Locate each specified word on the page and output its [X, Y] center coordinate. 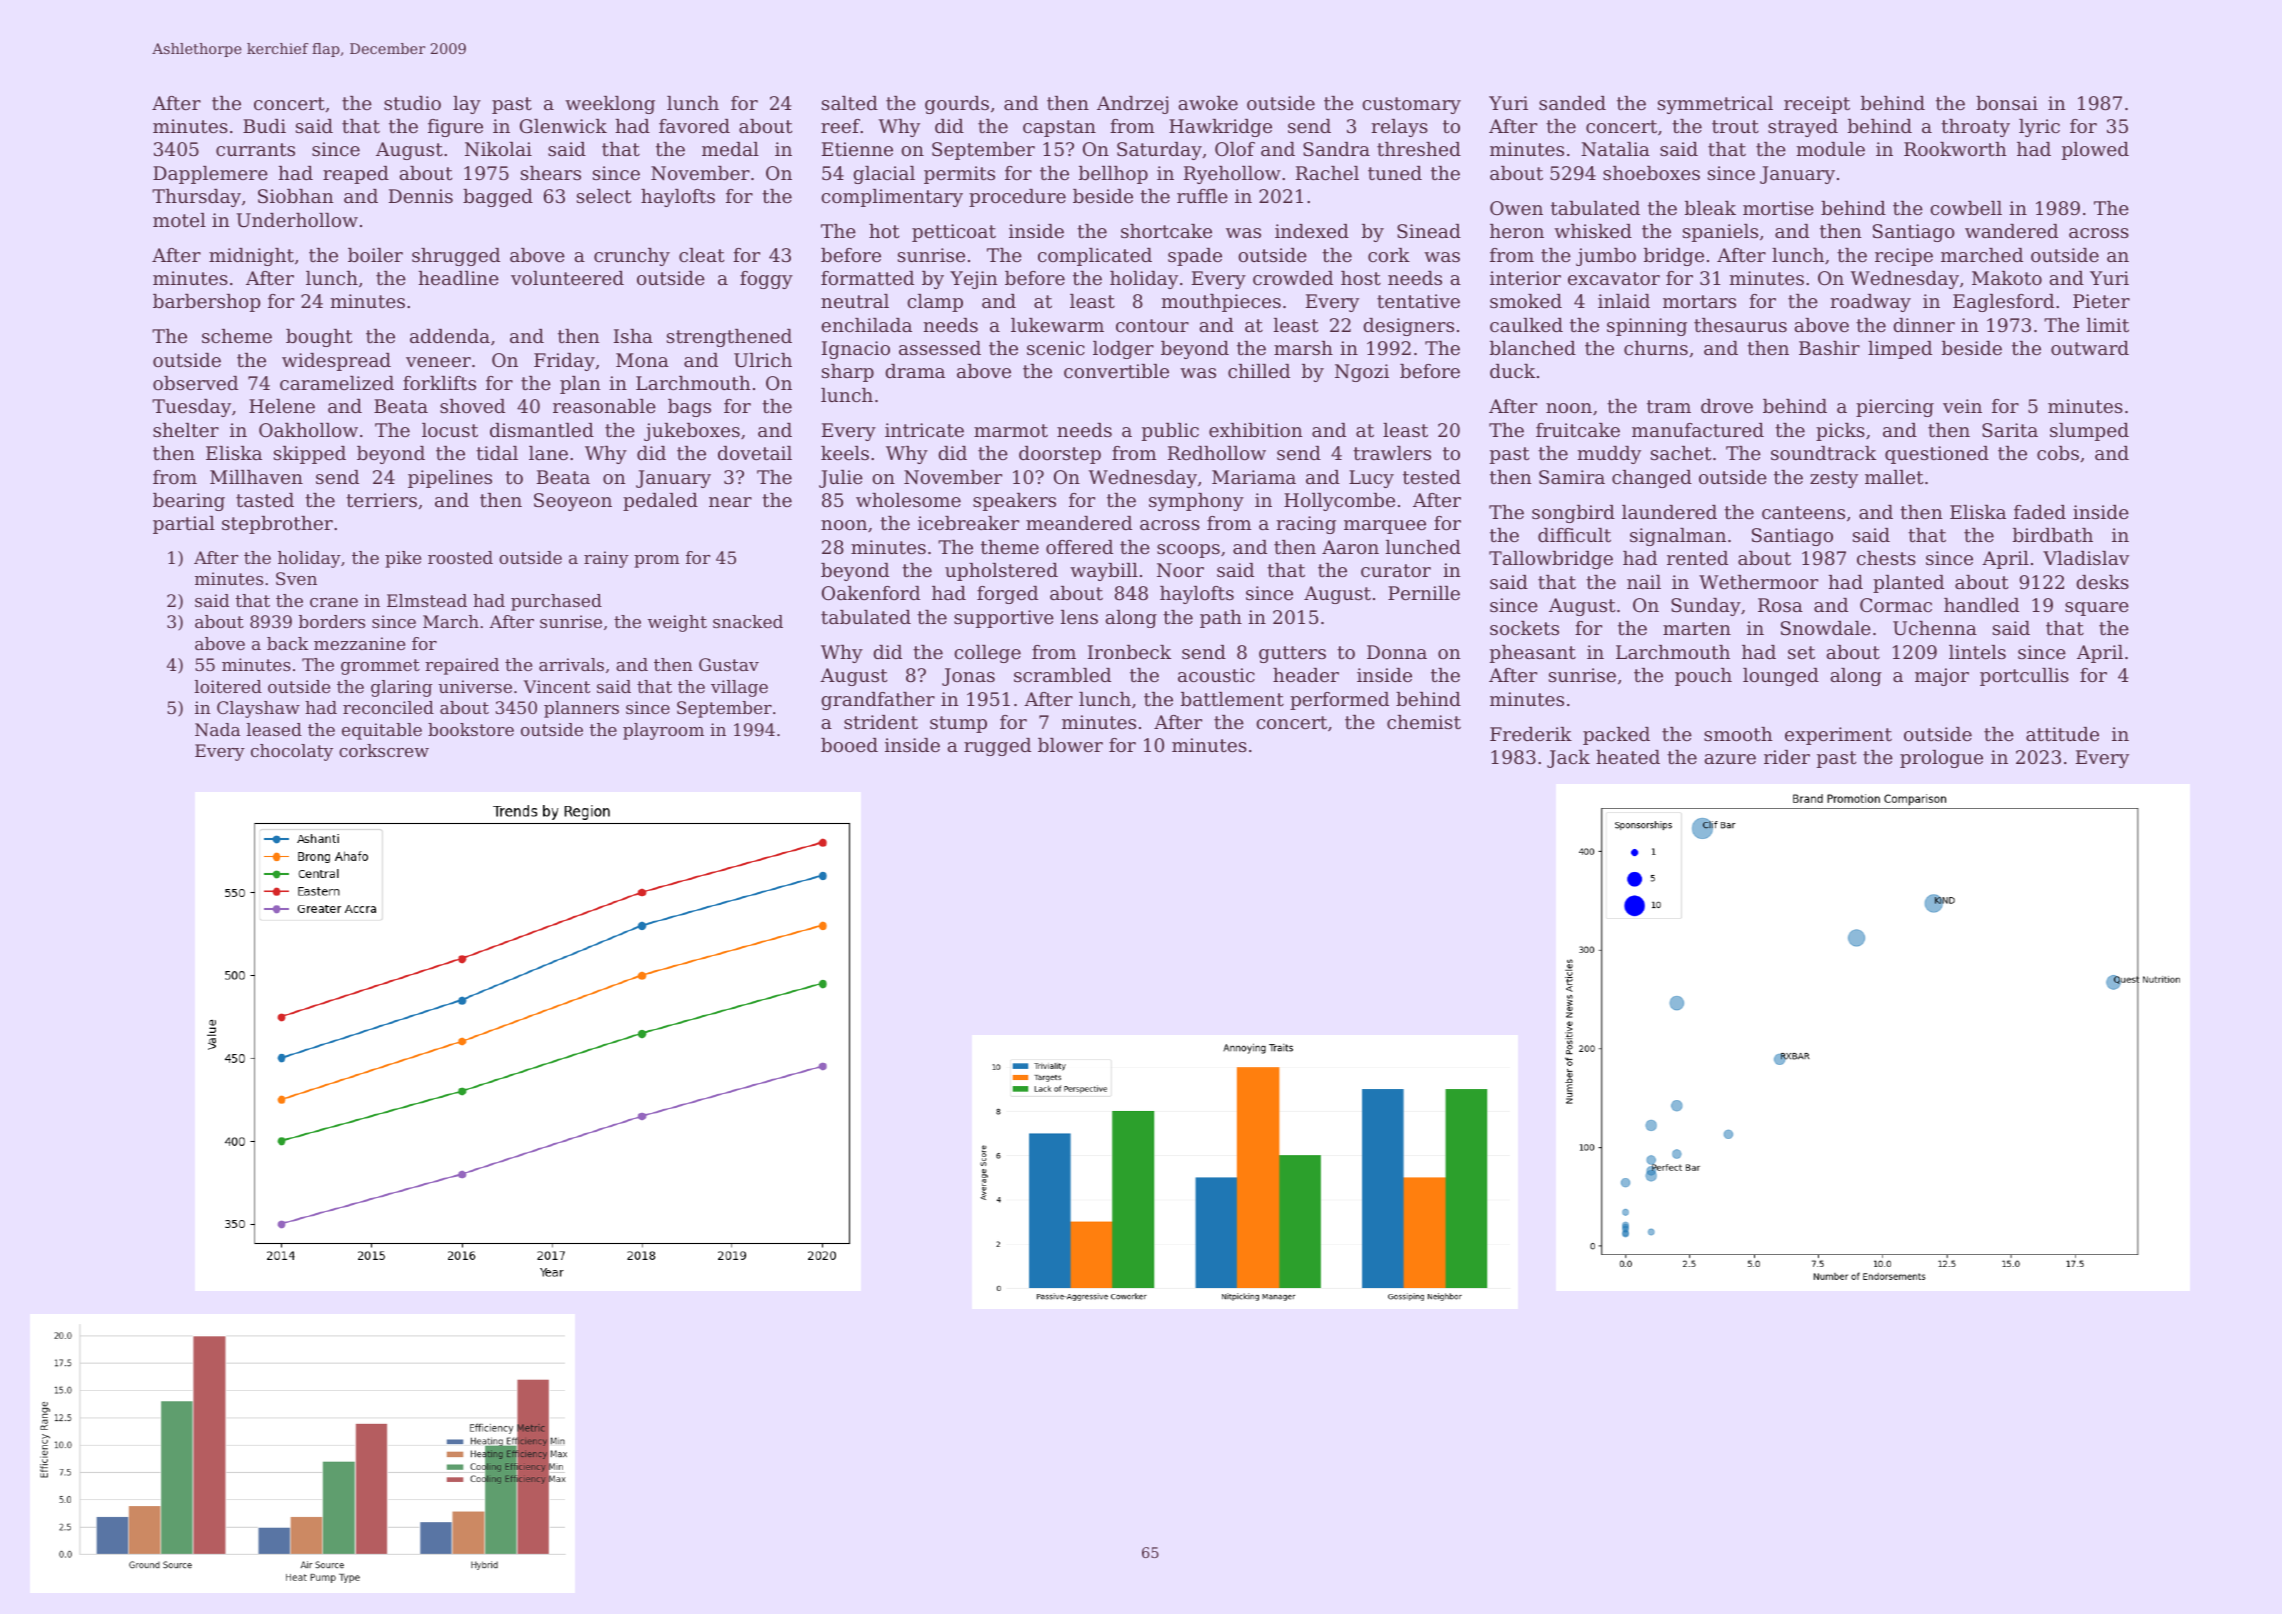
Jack [1568, 759]
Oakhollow [308, 430]
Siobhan [296, 196]
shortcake [1166, 231]
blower [1070, 745]
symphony [1196, 502]
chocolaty [292, 752]
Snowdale [1826, 628]
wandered [2011, 231]
